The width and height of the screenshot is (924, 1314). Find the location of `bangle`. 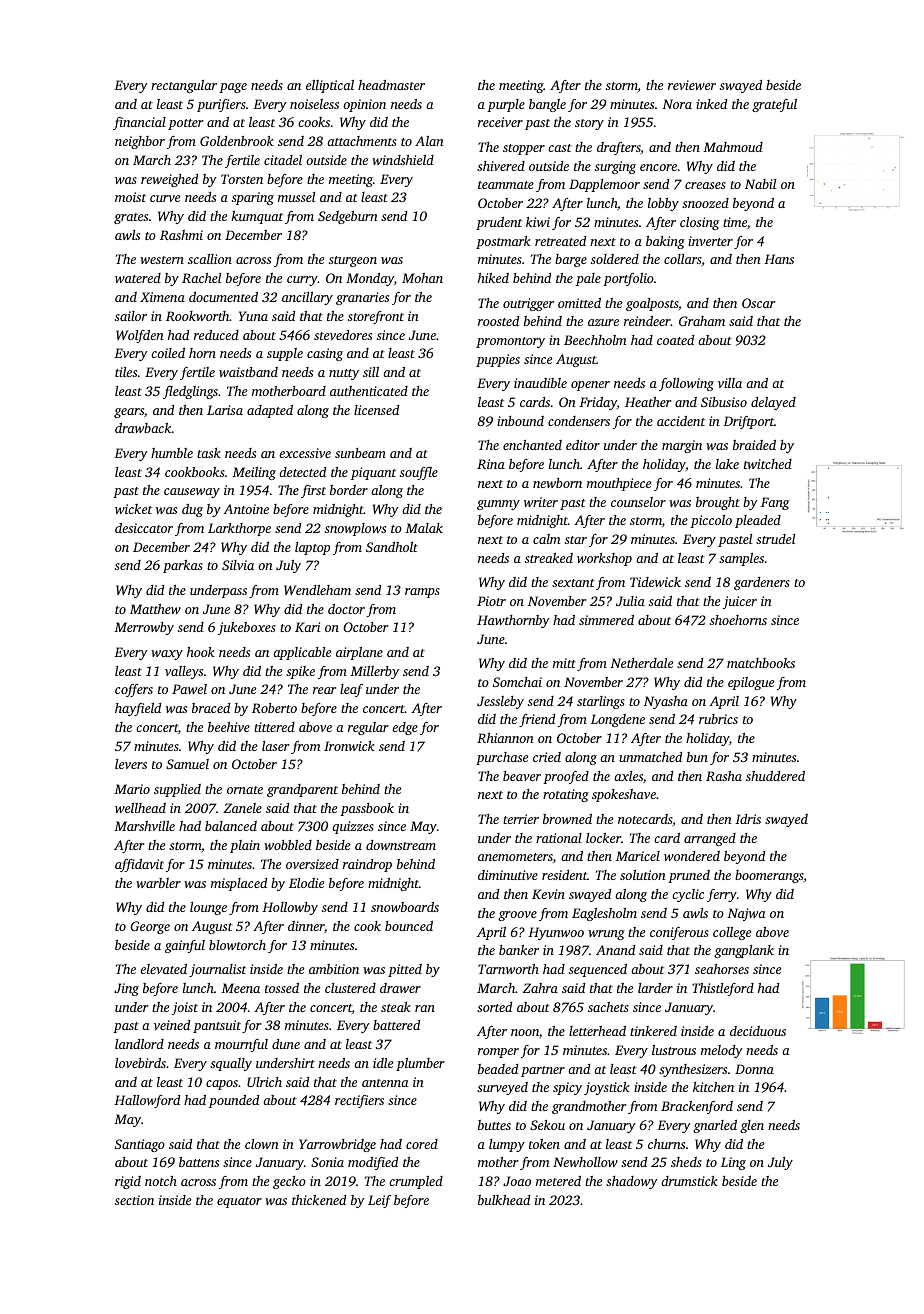

bangle is located at coordinates (547, 105).
